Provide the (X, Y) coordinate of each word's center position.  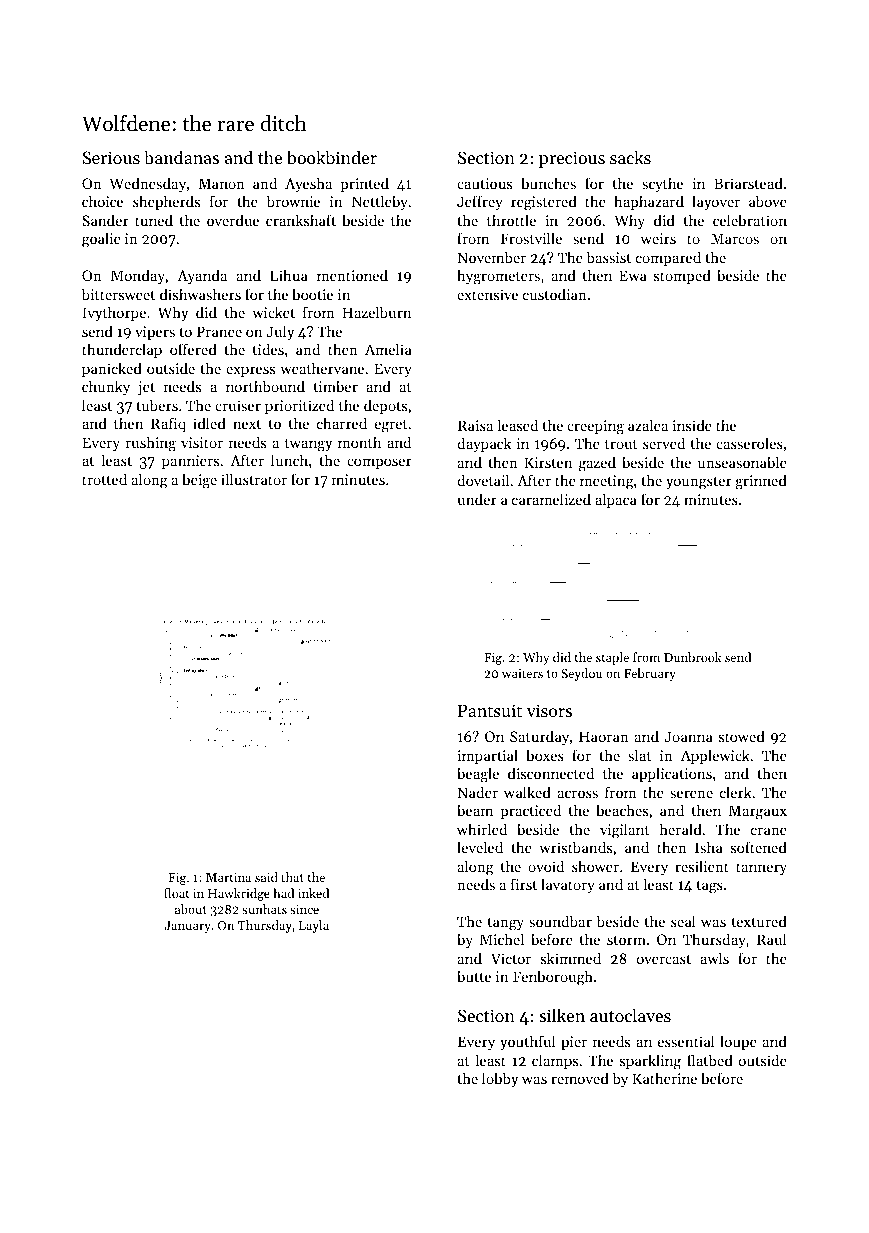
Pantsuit (490, 710)
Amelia (388, 349)
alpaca (616, 500)
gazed (597, 464)
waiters (522, 673)
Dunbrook (693, 657)
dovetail (483, 480)
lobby (500, 1079)
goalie (101, 240)
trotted (104, 479)
